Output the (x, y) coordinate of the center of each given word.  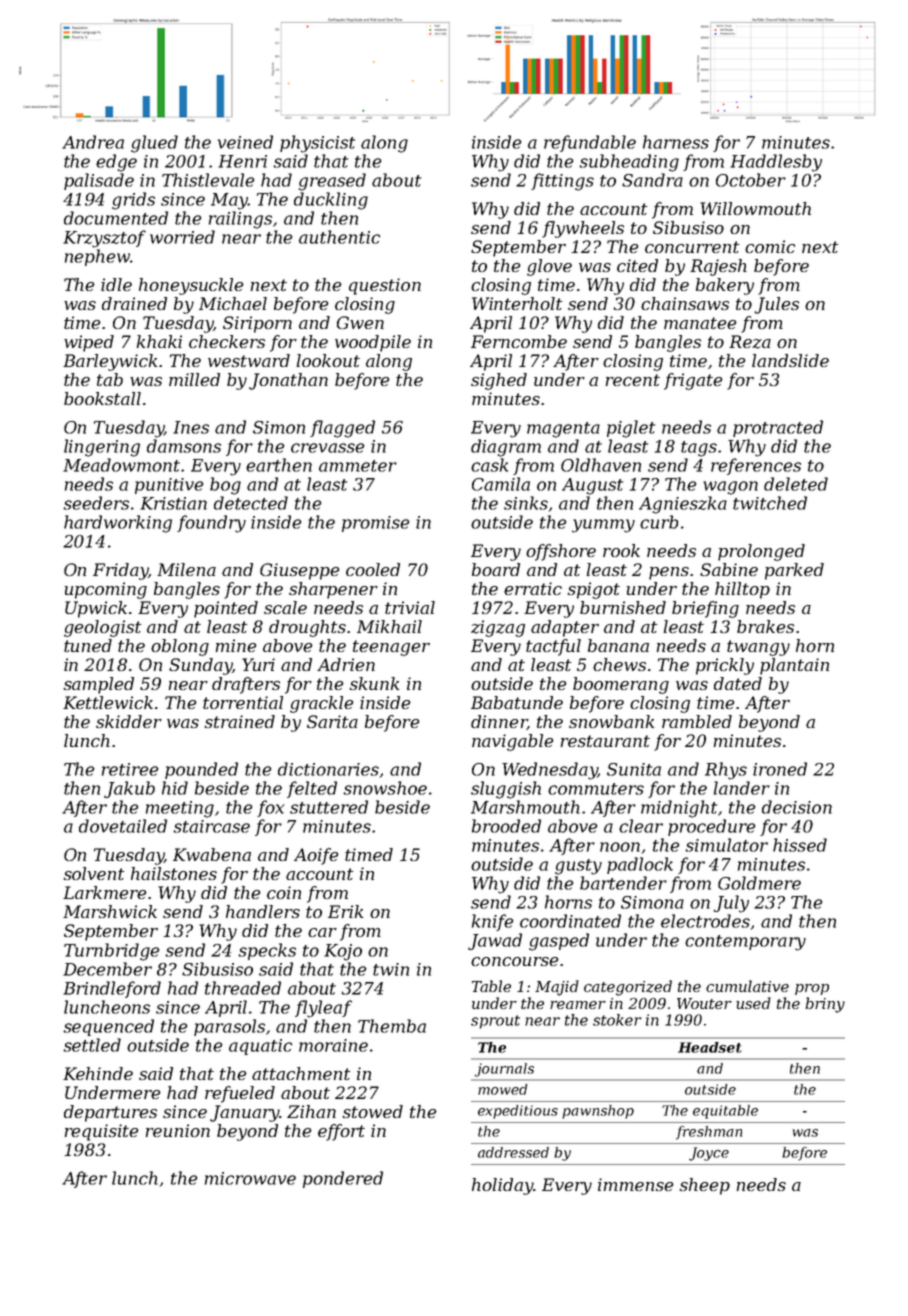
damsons (184, 446)
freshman (709, 1133)
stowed (372, 1111)
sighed (499, 381)
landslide (790, 360)
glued (154, 144)
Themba (392, 1026)
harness (676, 142)
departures (110, 1113)
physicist (317, 144)
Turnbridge (111, 952)
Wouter (704, 1003)
